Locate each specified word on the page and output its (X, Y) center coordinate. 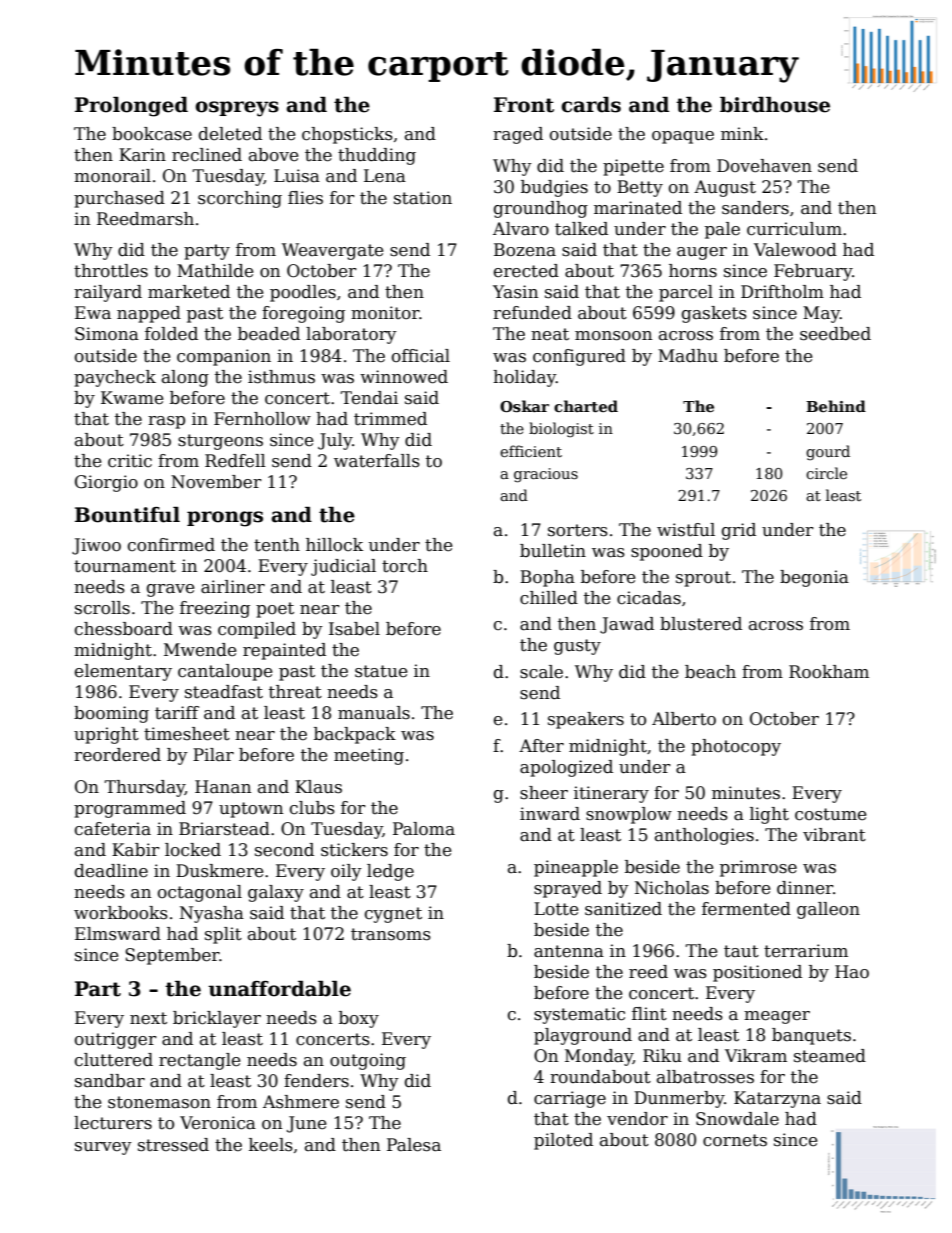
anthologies (704, 836)
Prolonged (131, 107)
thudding (377, 156)
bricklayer (217, 1019)
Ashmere (301, 1102)
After (541, 746)
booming (111, 714)
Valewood (795, 250)
